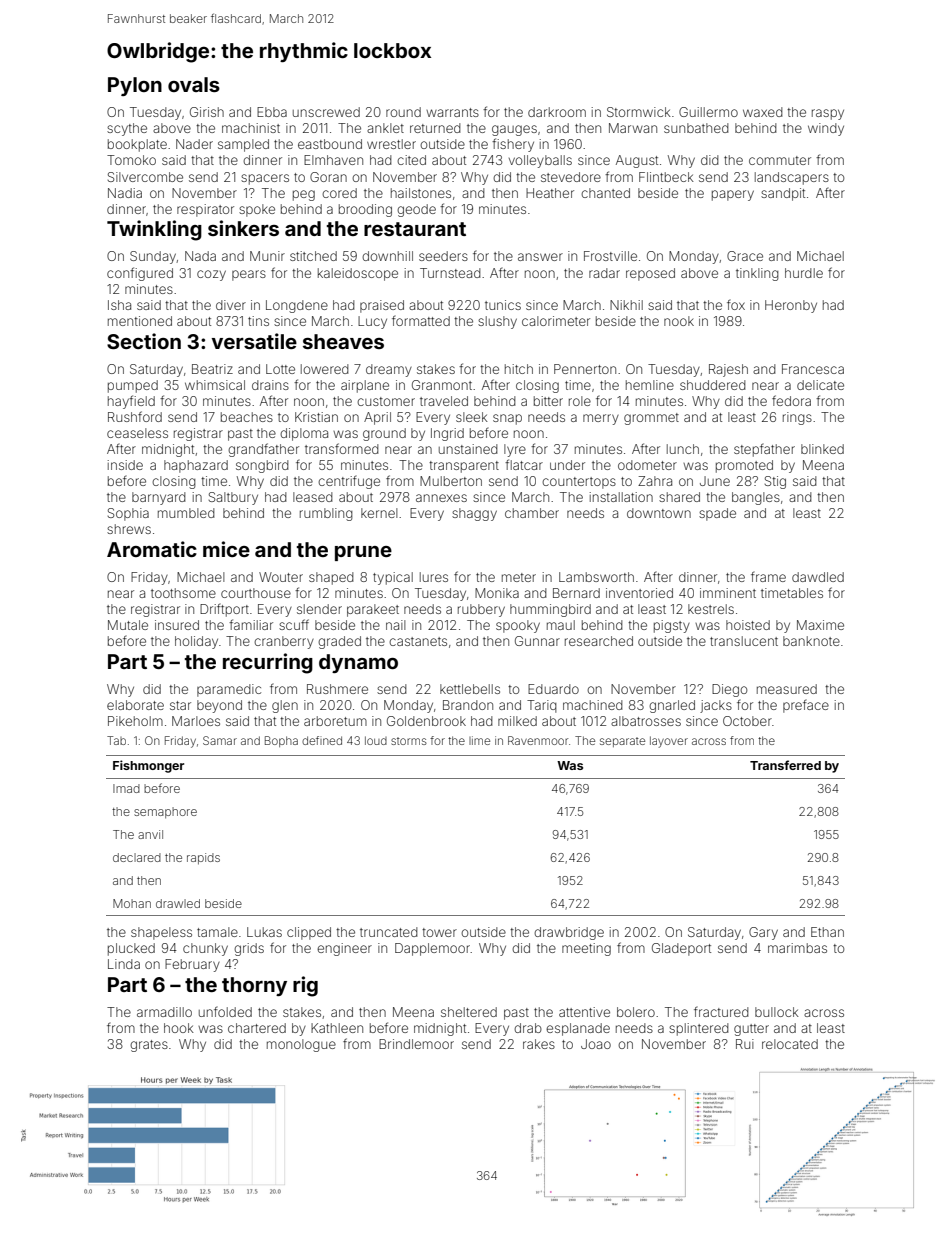 The width and height of the image is (952, 1233). What do you see at coordinates (539, 1044) in the image?
I see `rakes` at bounding box center [539, 1044].
